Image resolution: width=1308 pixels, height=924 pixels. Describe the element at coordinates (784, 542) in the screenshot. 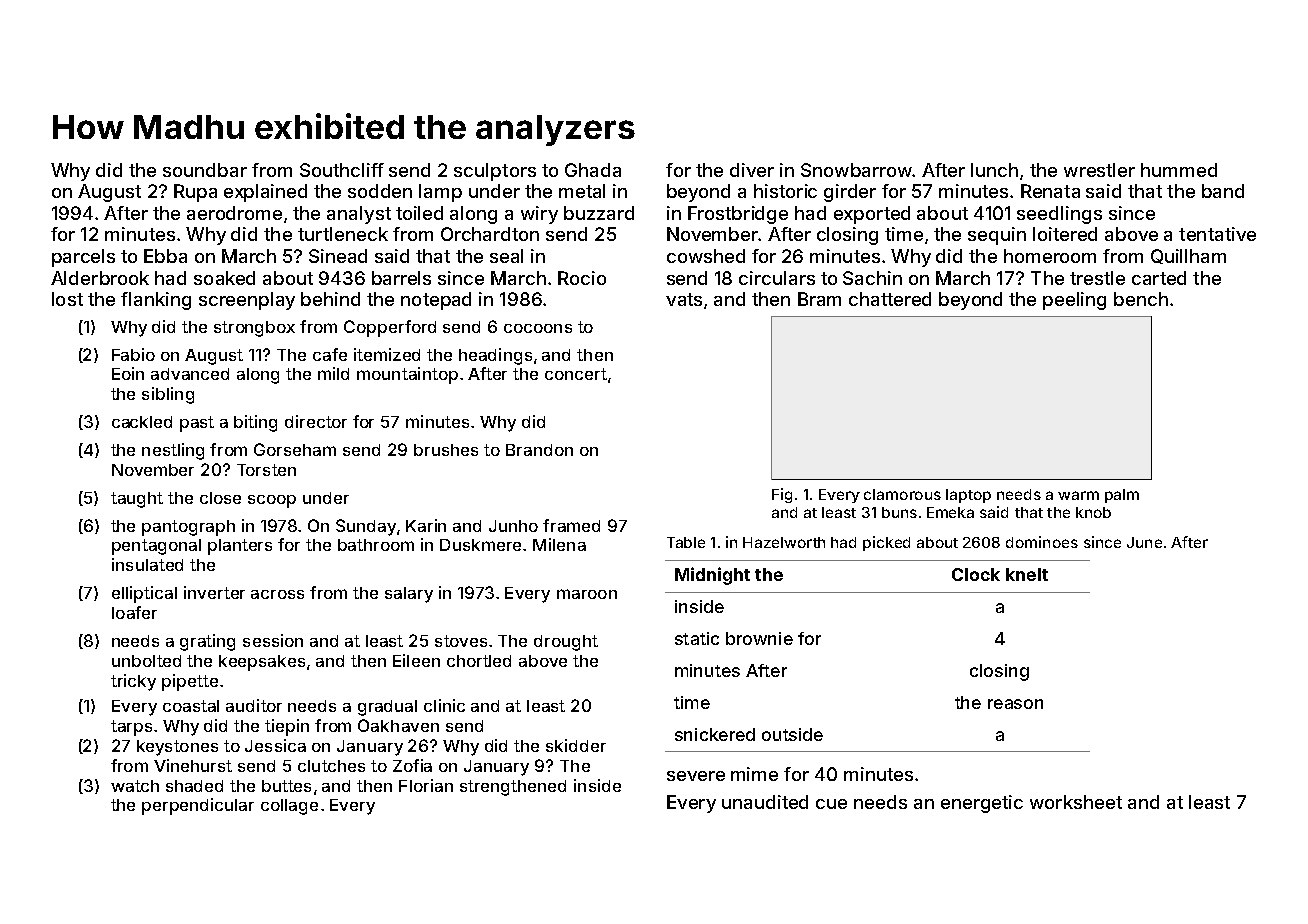

I see `Hazelworth` at that location.
